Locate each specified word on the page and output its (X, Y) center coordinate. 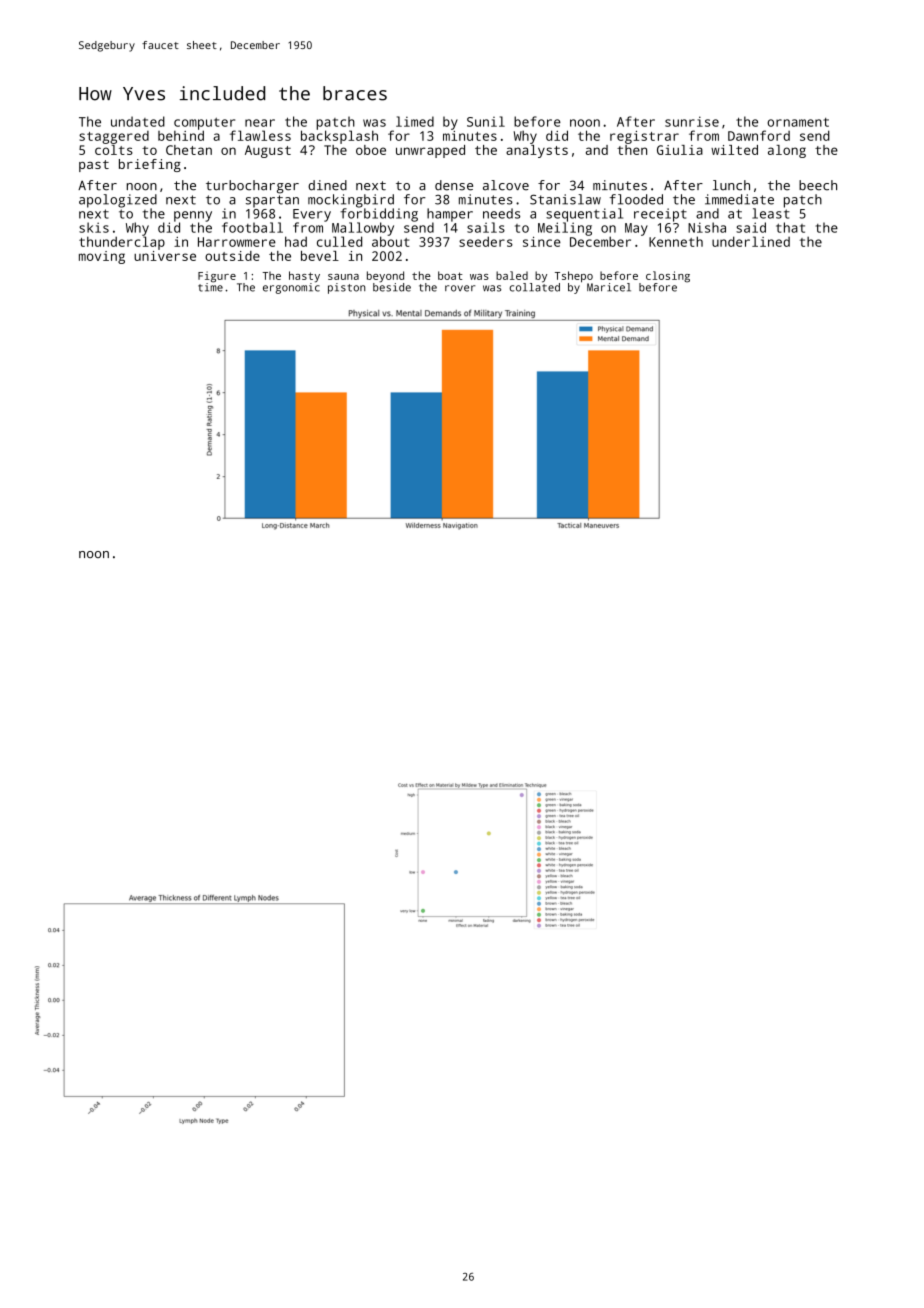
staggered (114, 137)
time (210, 287)
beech (818, 185)
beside (392, 287)
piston (346, 288)
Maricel (609, 287)
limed (415, 121)
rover (460, 288)
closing (668, 277)
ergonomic (291, 288)
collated (534, 287)
